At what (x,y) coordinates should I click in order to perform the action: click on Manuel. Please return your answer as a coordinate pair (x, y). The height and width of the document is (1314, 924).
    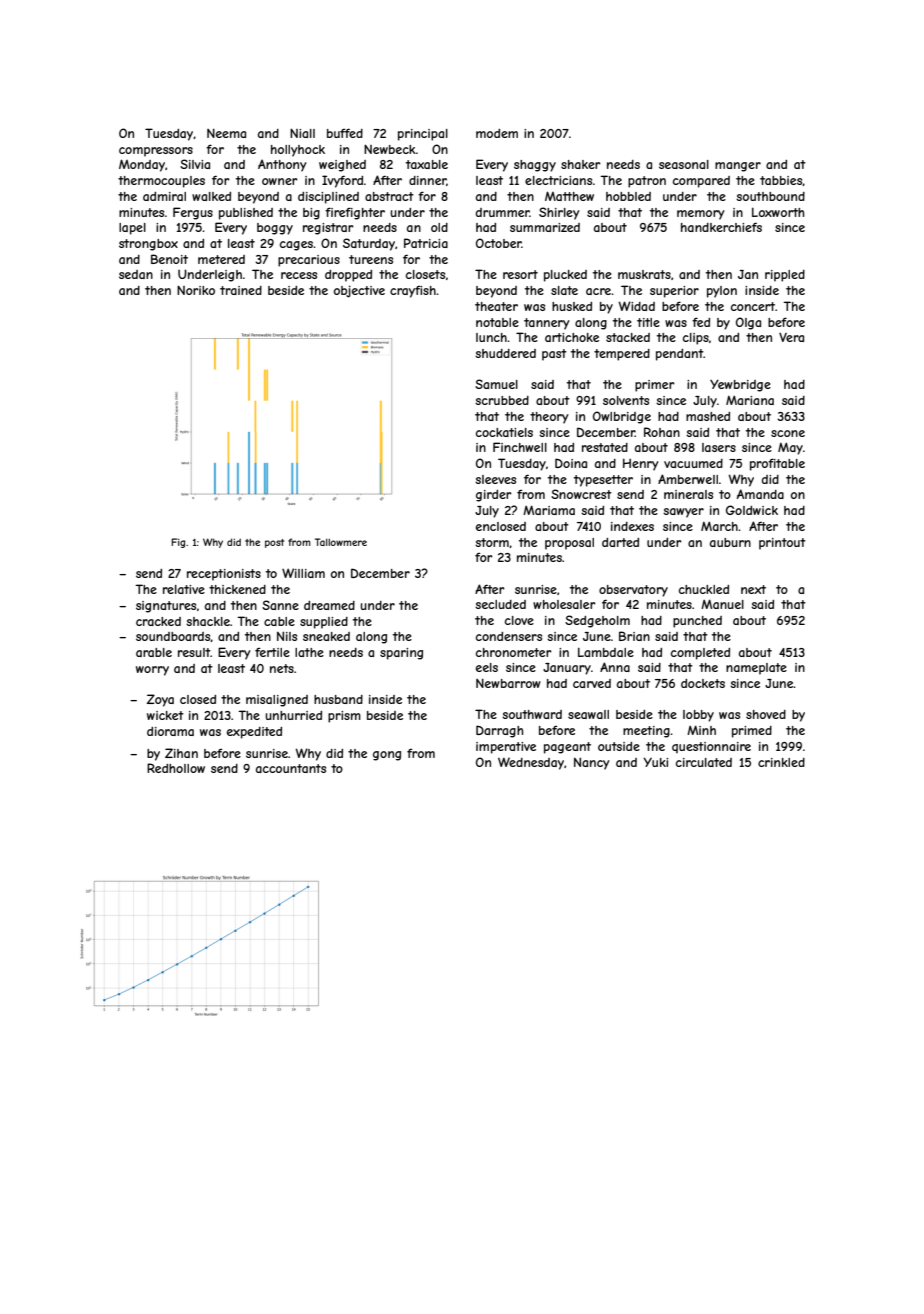
    Looking at the image, I should click on (722, 604).
